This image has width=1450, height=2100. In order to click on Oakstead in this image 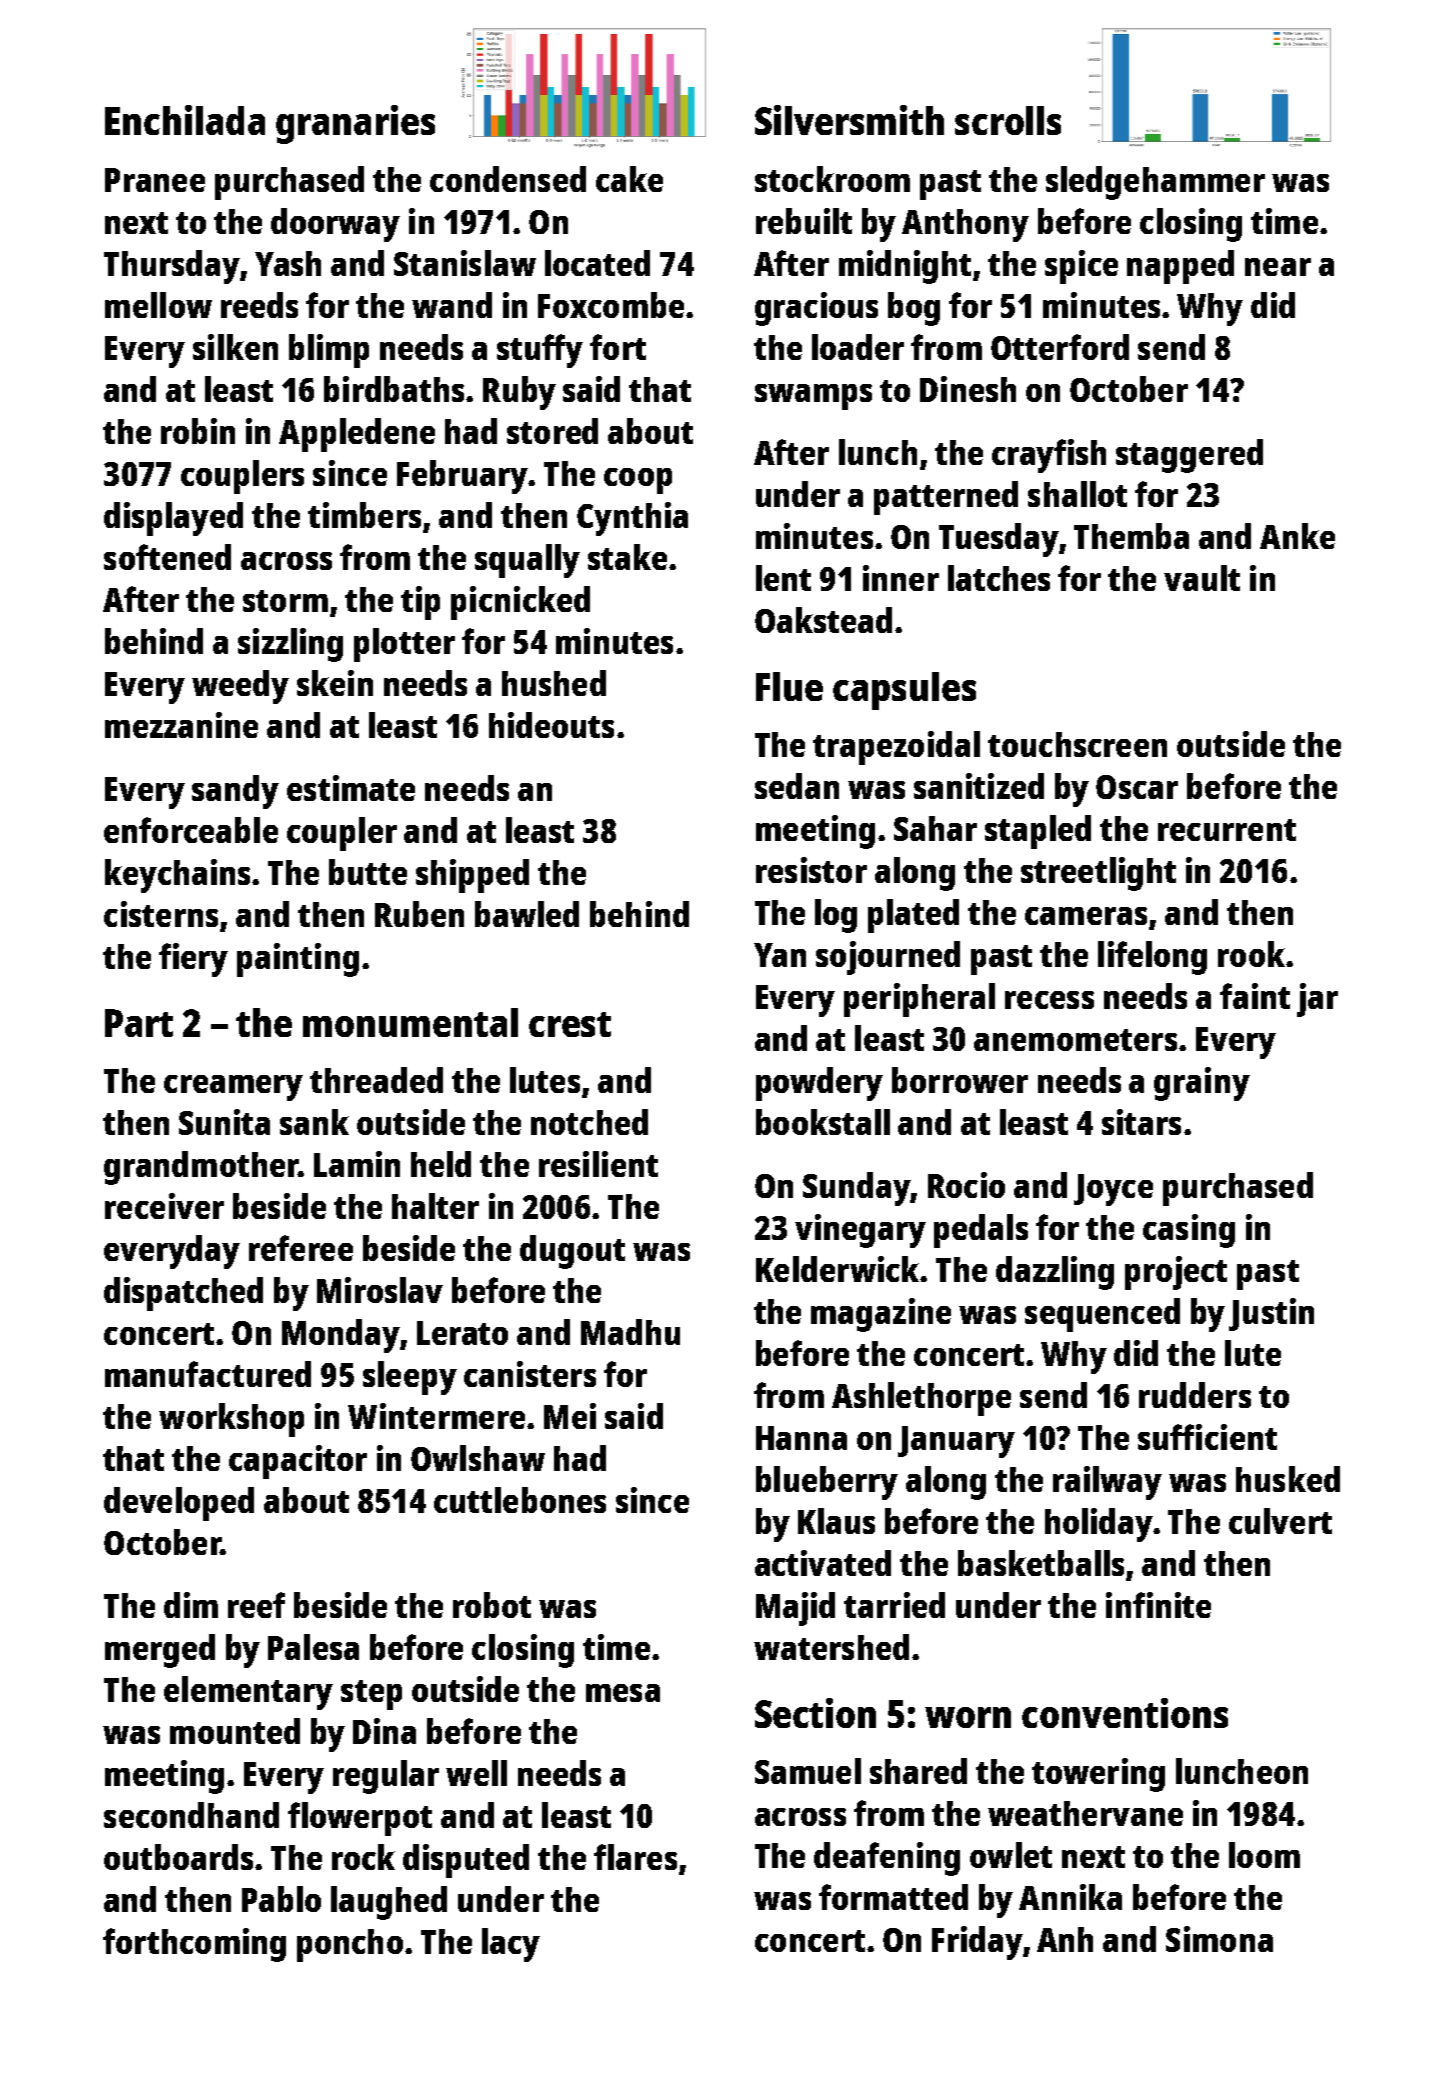, I will do `click(823, 620)`.
